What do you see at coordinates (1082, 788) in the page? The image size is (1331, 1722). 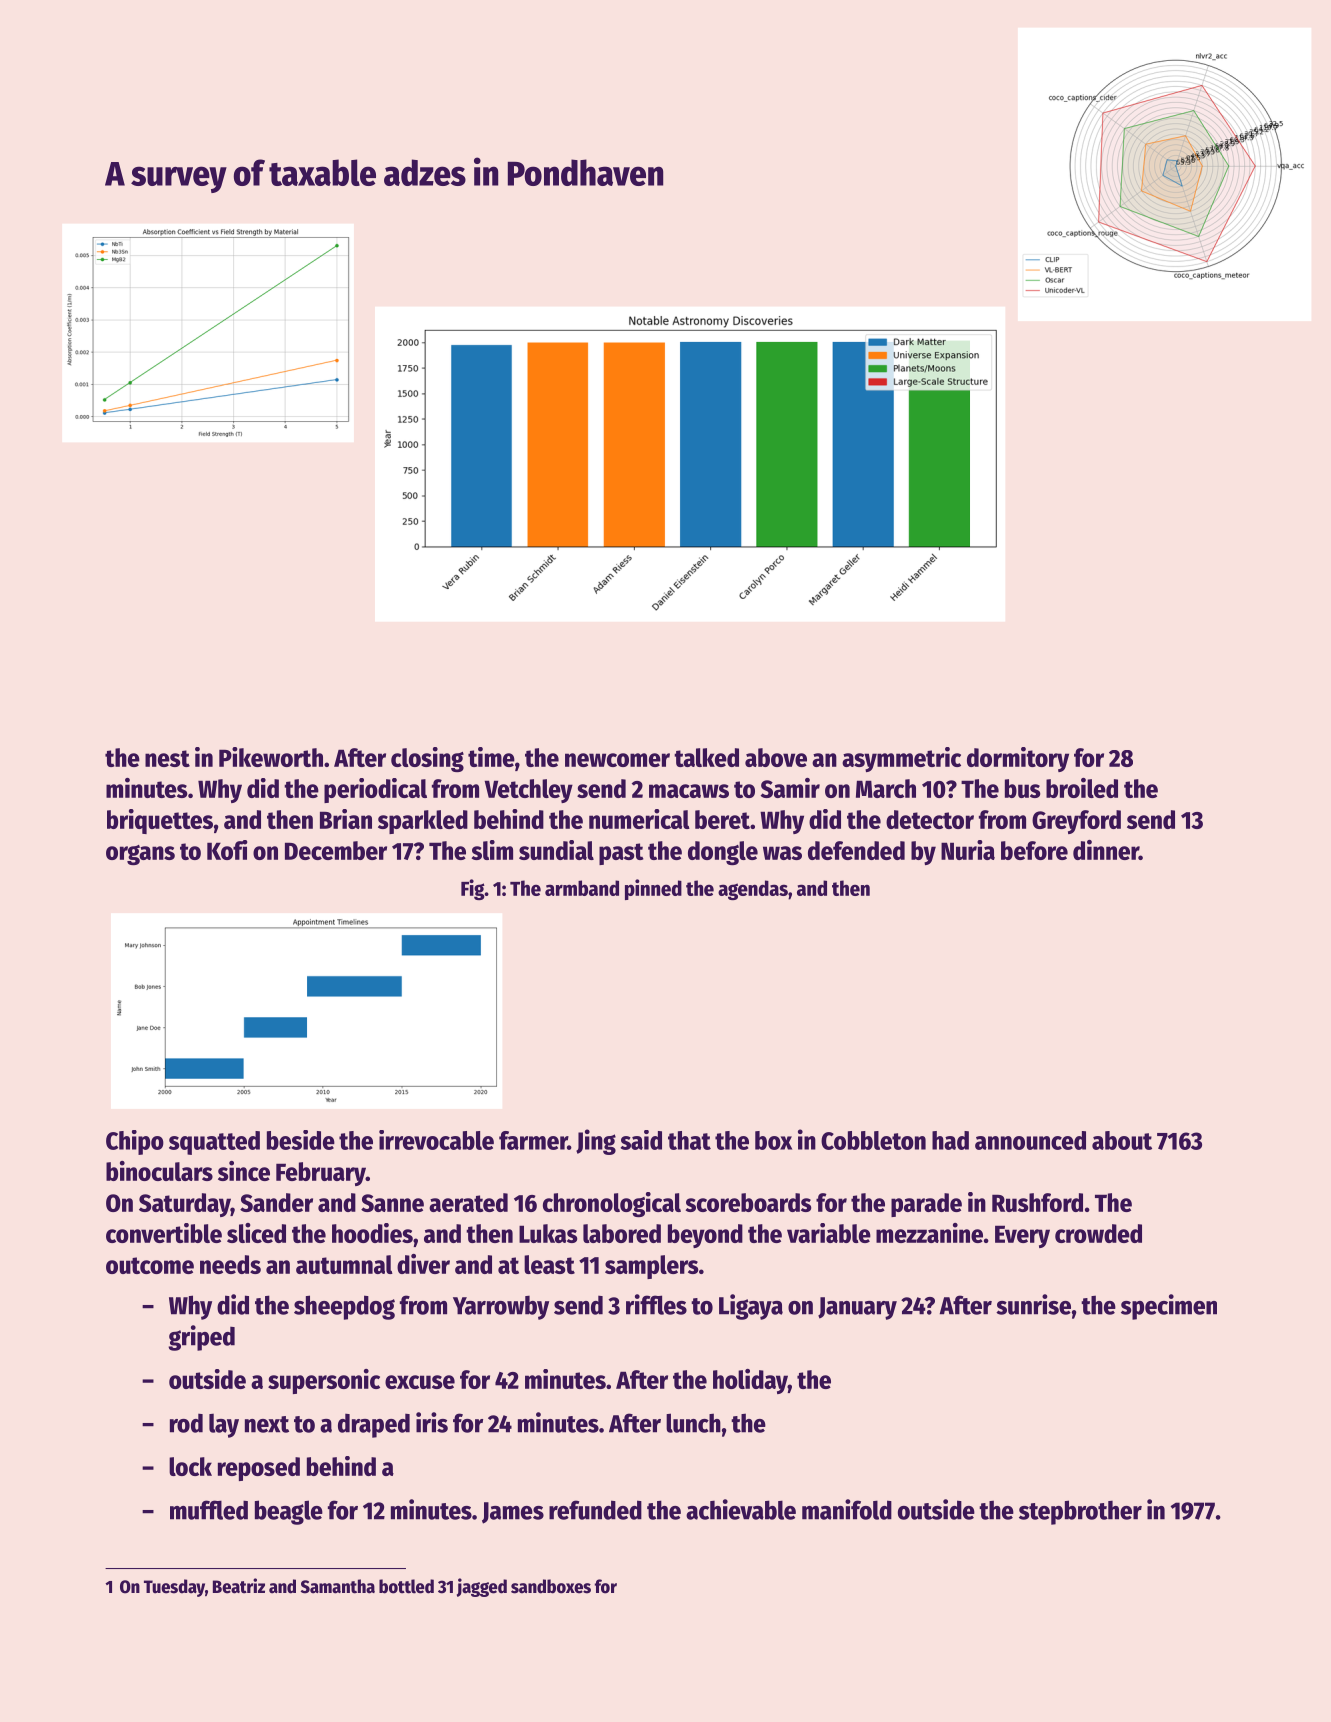 I see `broiled` at bounding box center [1082, 788].
